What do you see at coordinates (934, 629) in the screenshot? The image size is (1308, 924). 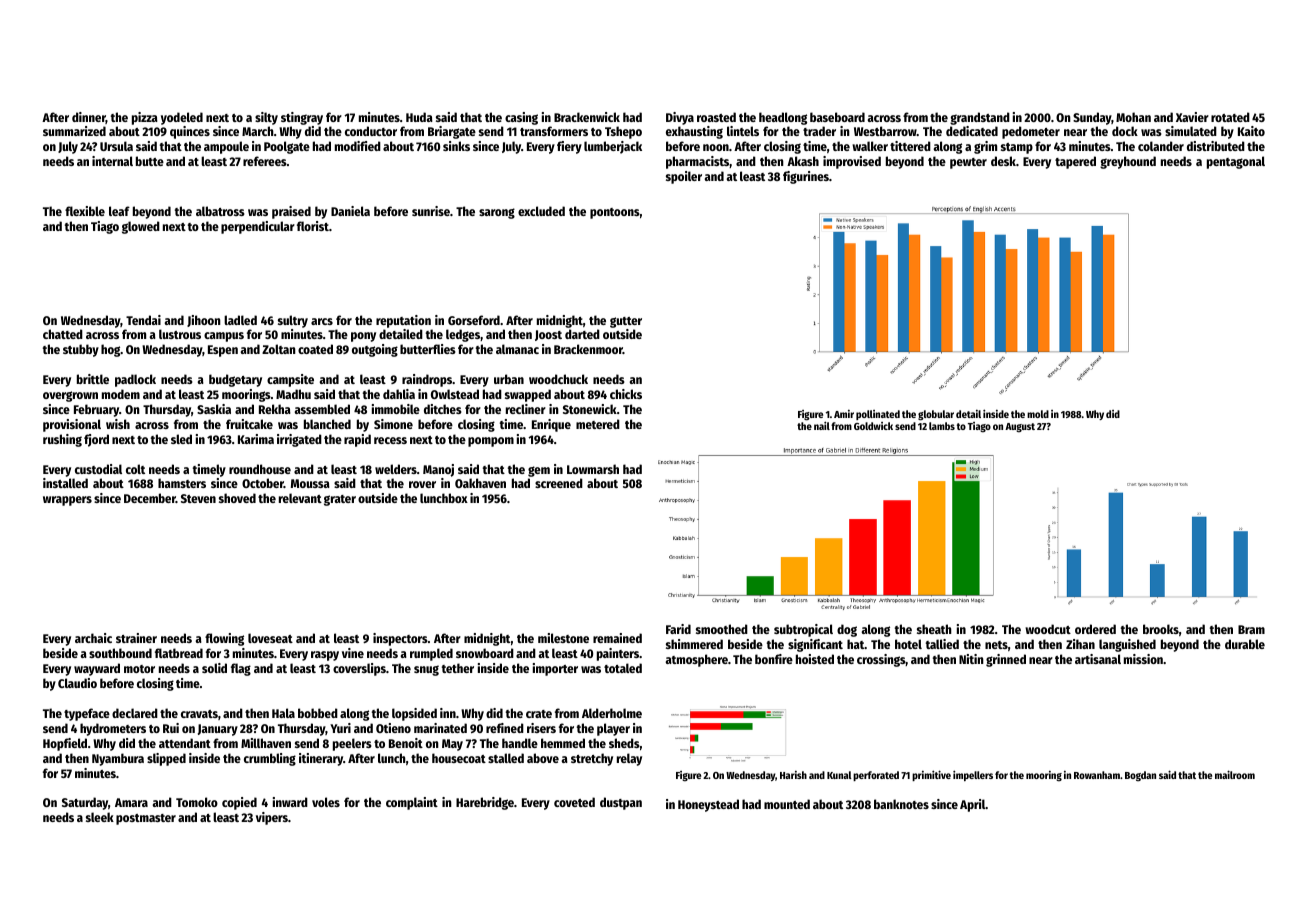 I see `sheath` at bounding box center [934, 629].
